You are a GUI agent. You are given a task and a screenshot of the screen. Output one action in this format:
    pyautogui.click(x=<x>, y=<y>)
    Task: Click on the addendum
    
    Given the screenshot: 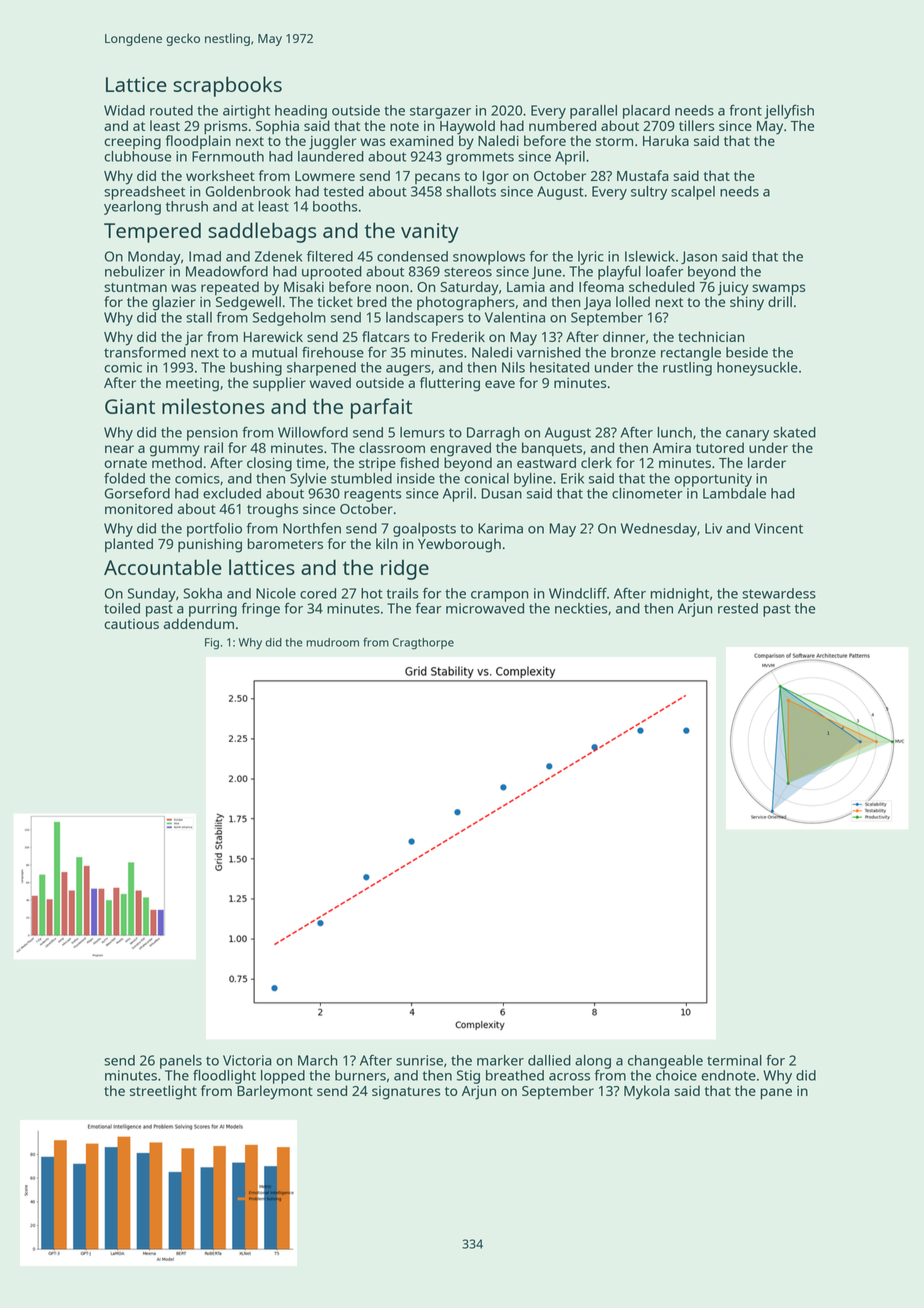 What is the action you would take?
    pyautogui.click(x=199, y=623)
